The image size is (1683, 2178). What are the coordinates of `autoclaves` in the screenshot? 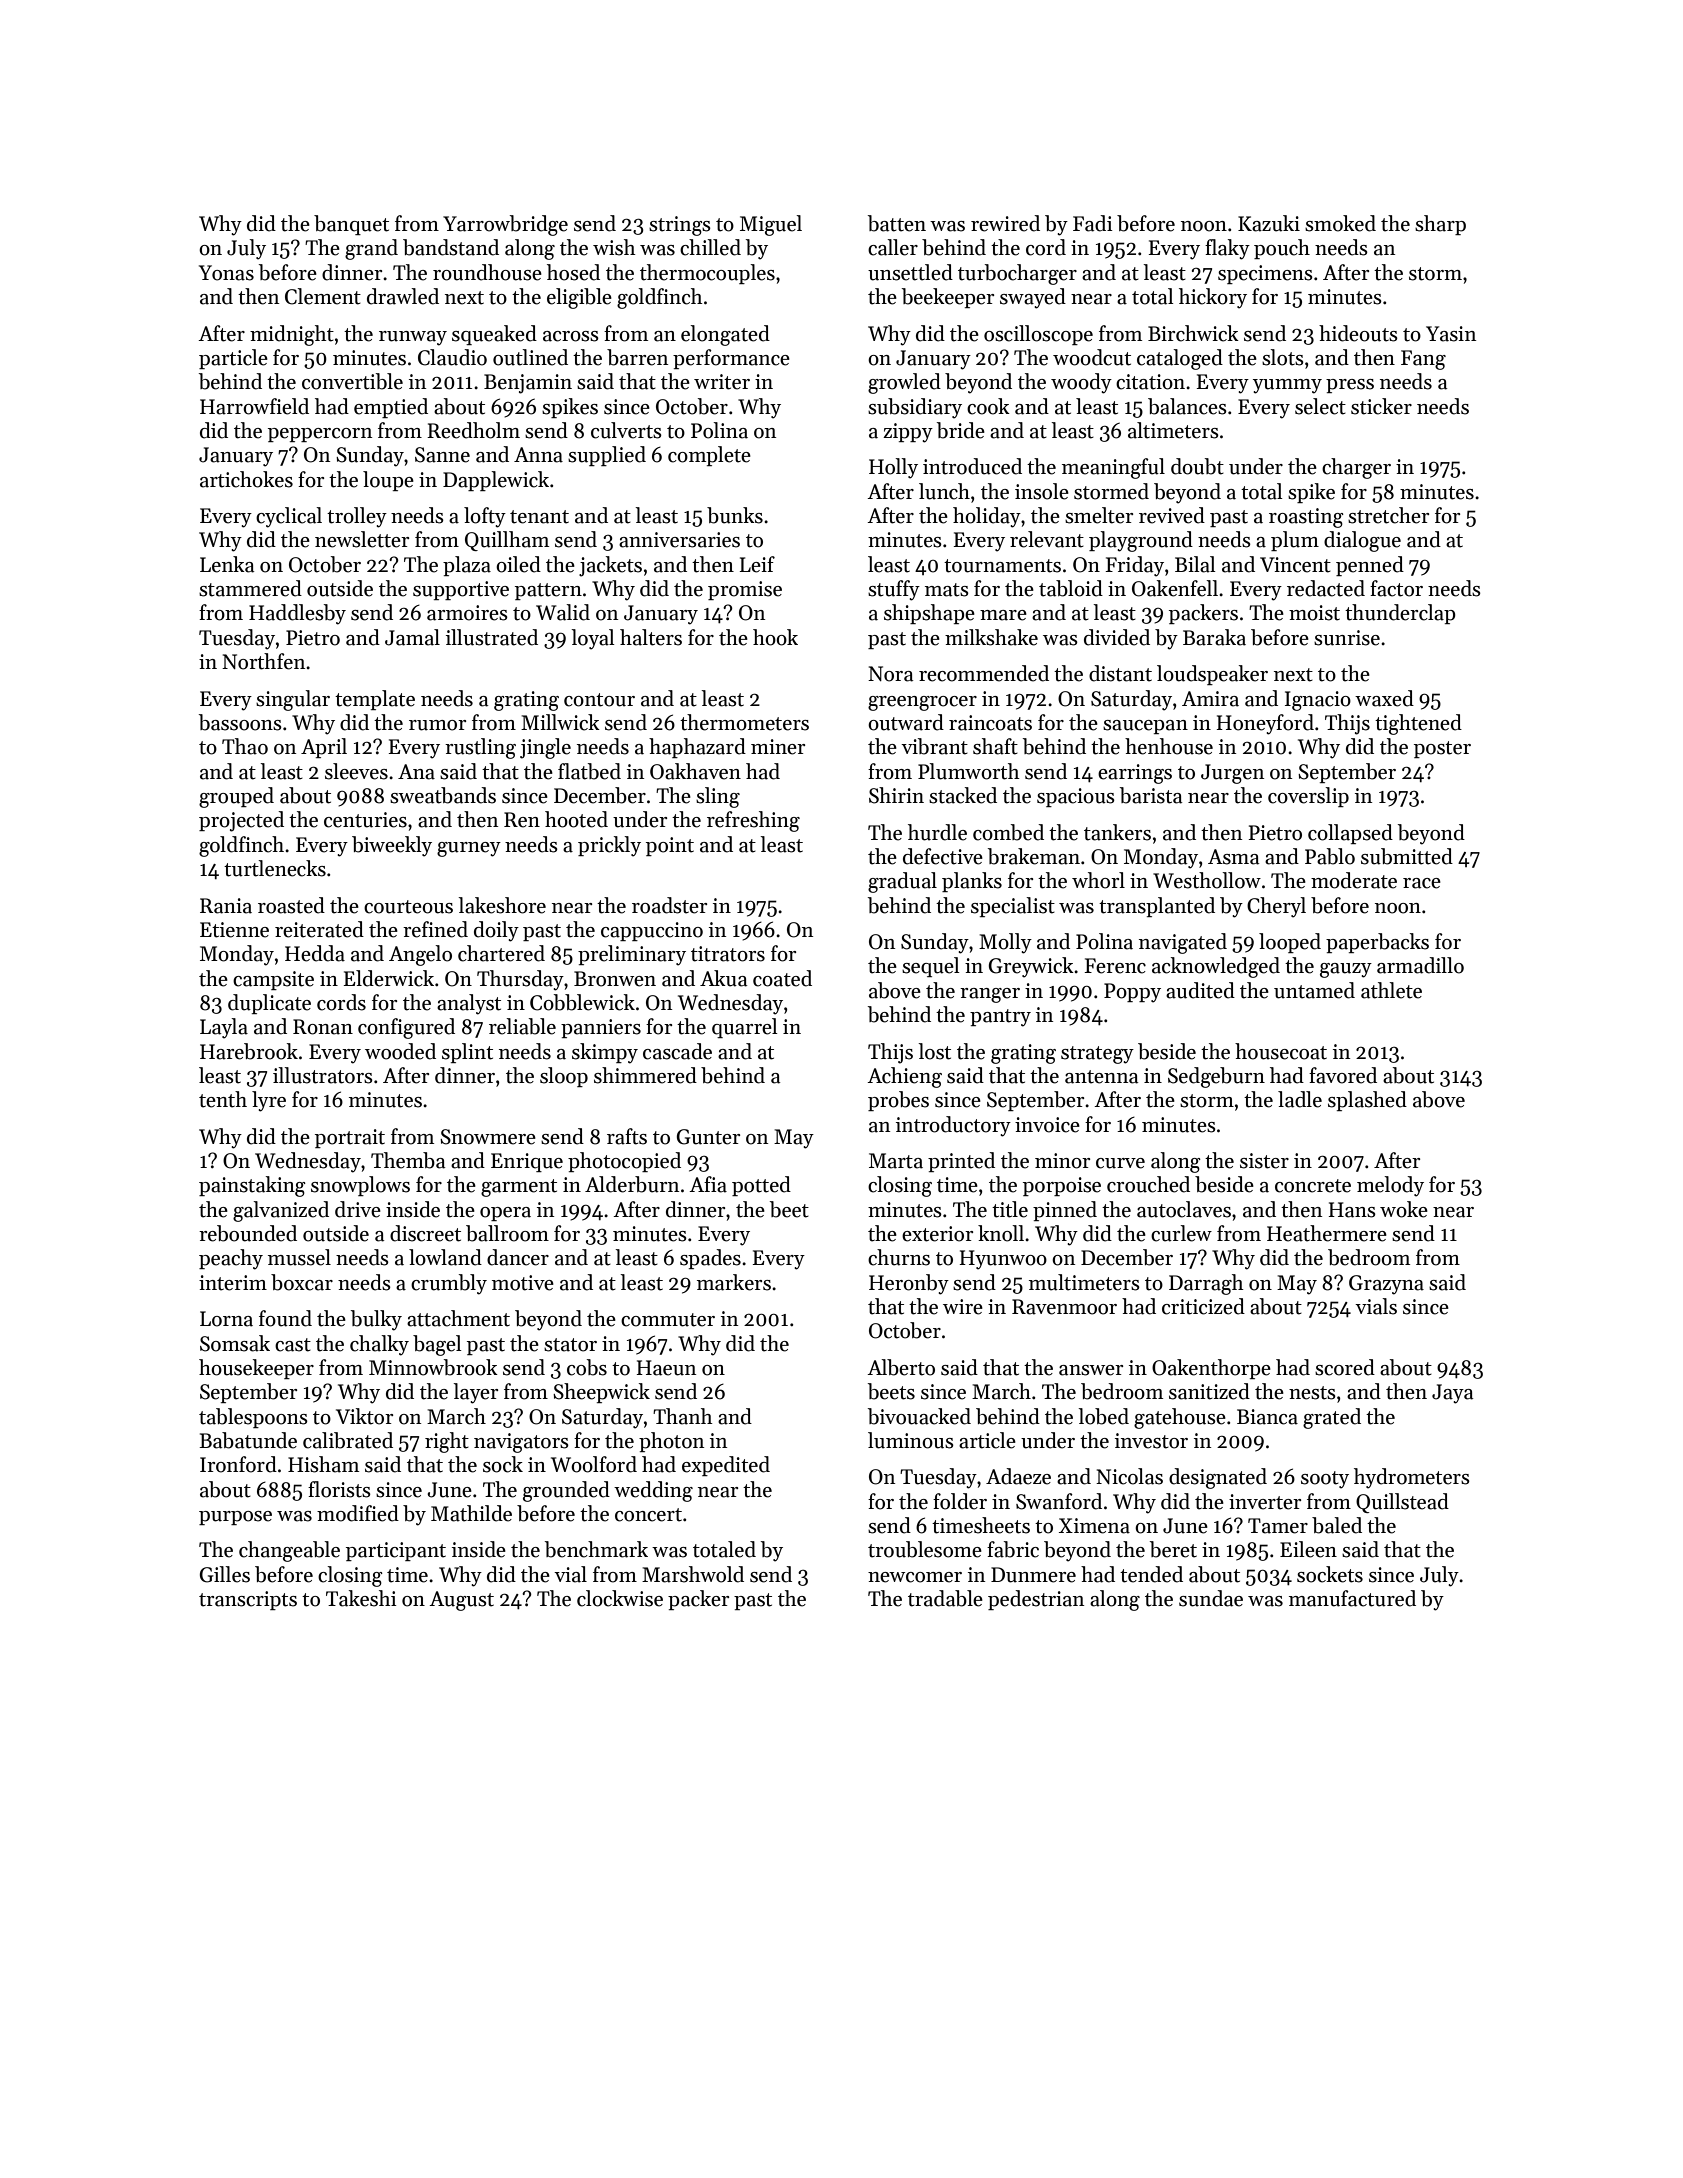 It's located at (1184, 1209).
